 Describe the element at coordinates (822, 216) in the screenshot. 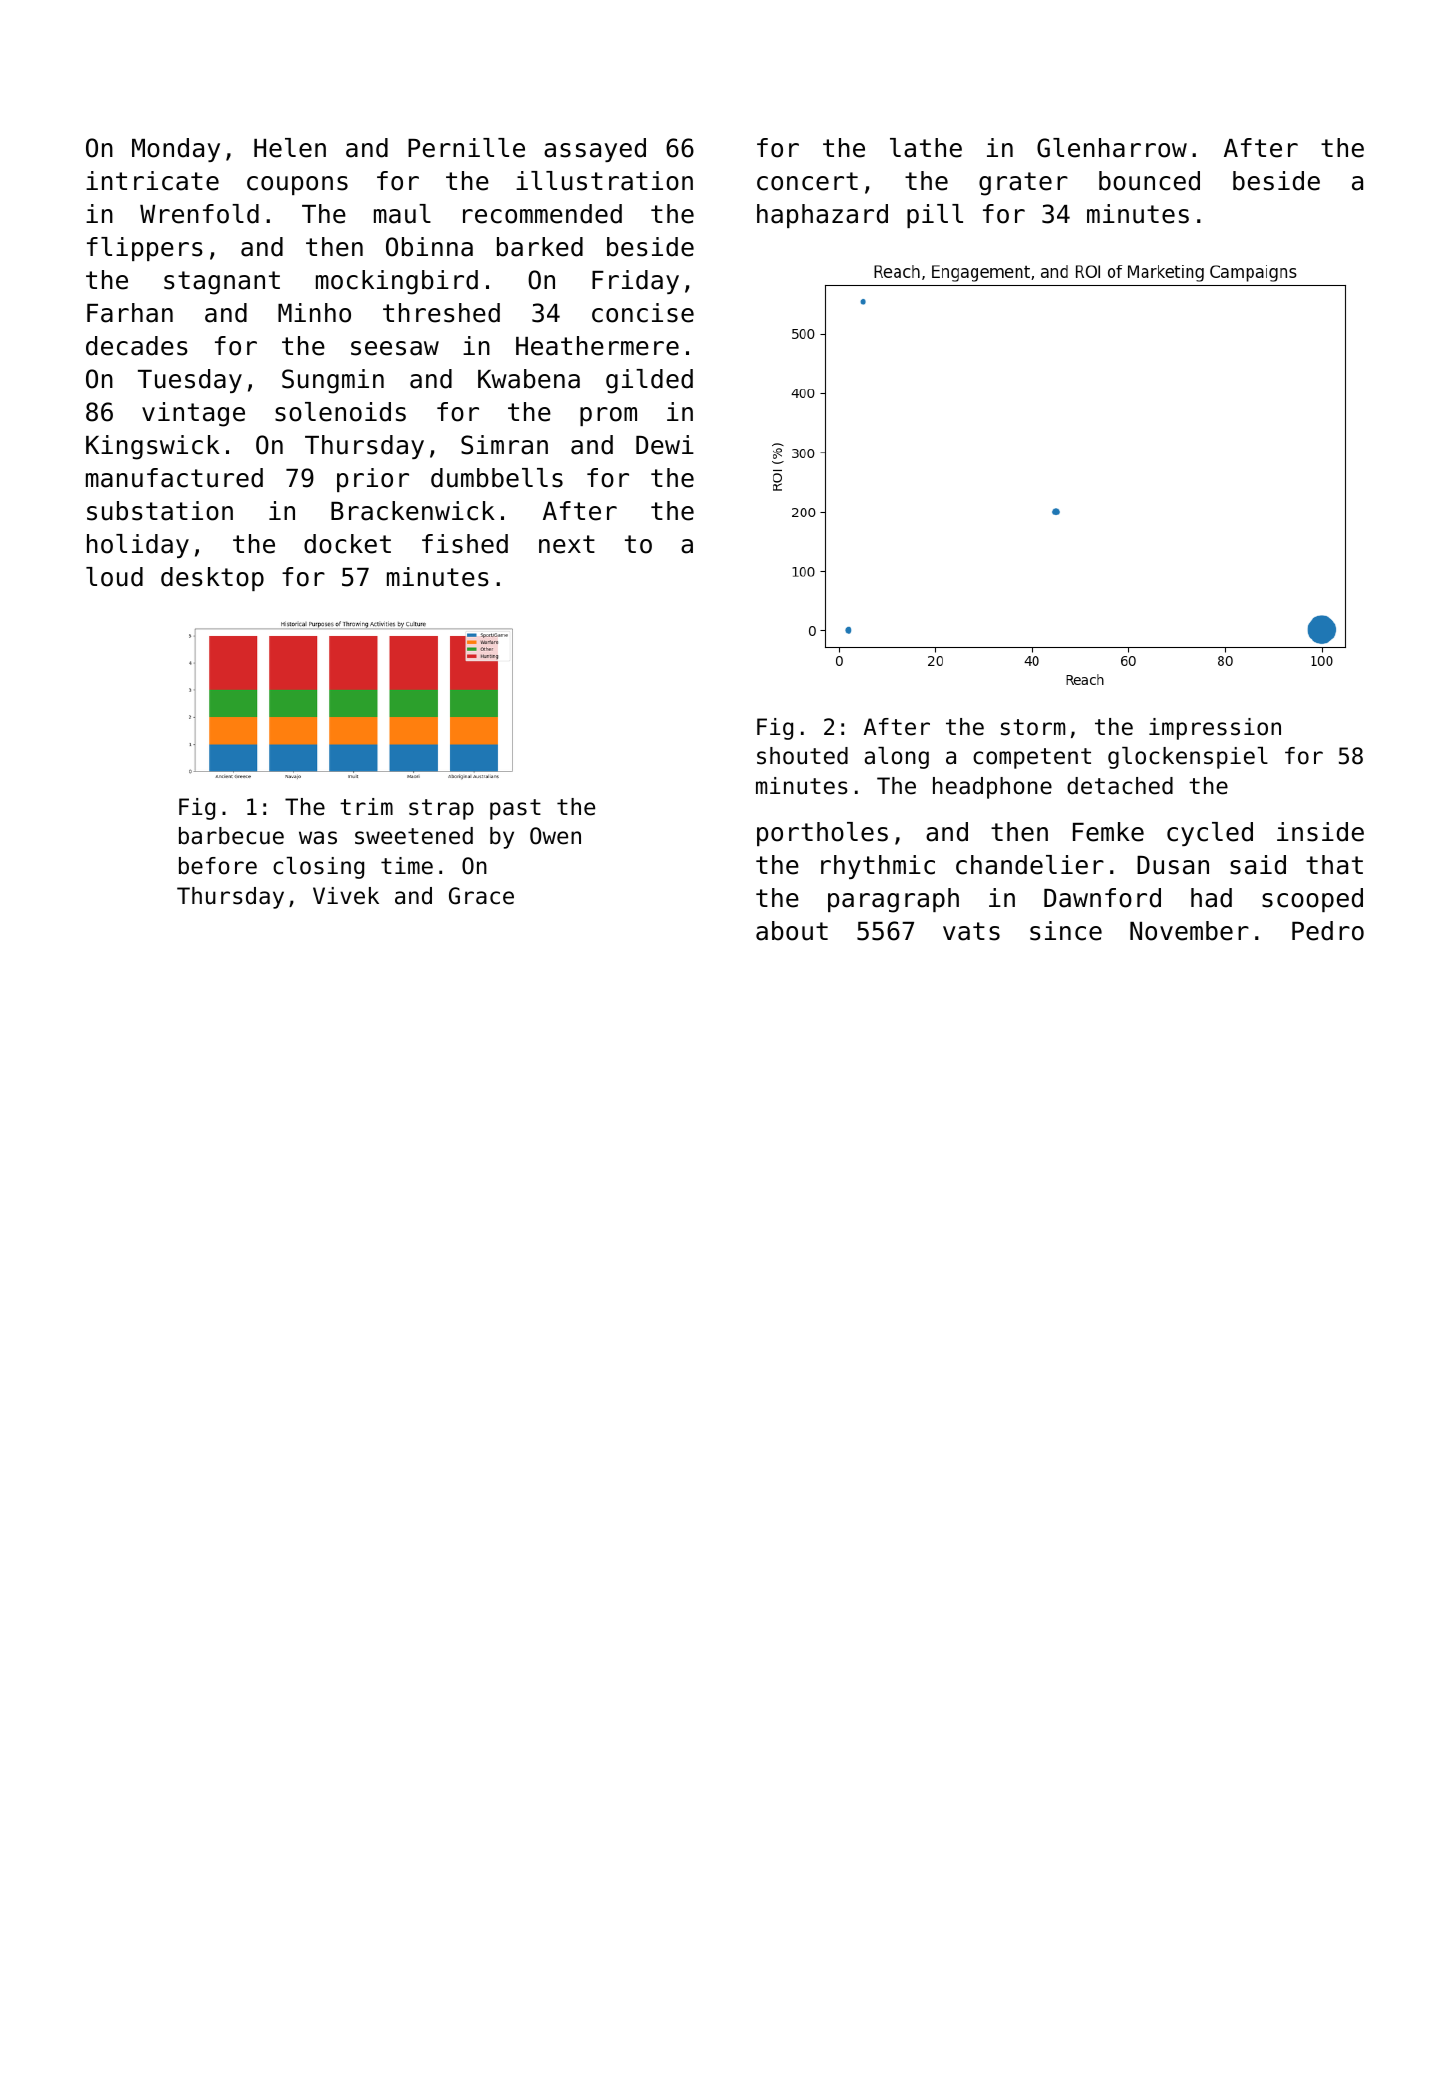

I see `haphazard` at that location.
